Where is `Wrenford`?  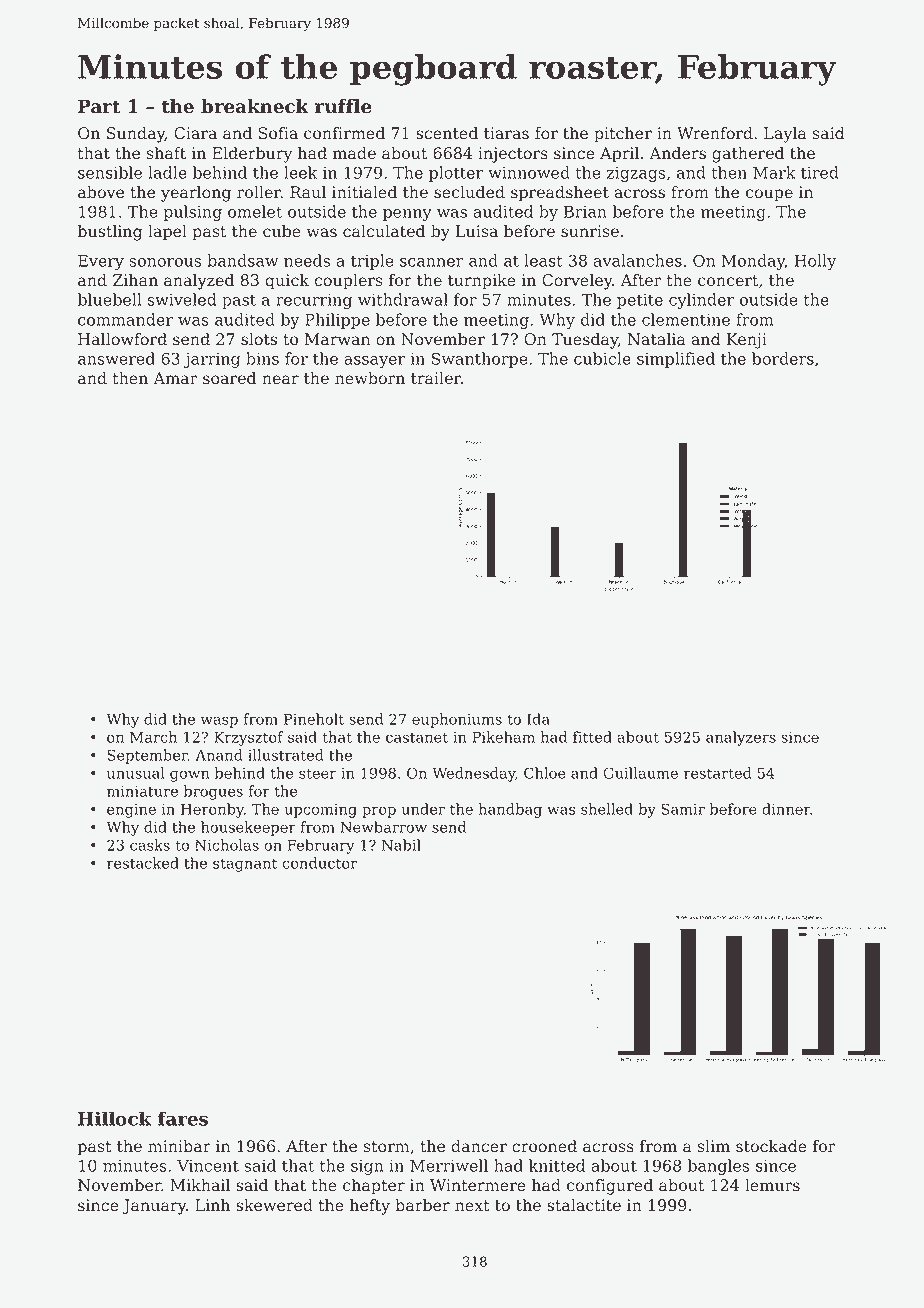 Wrenford is located at coordinates (715, 133).
